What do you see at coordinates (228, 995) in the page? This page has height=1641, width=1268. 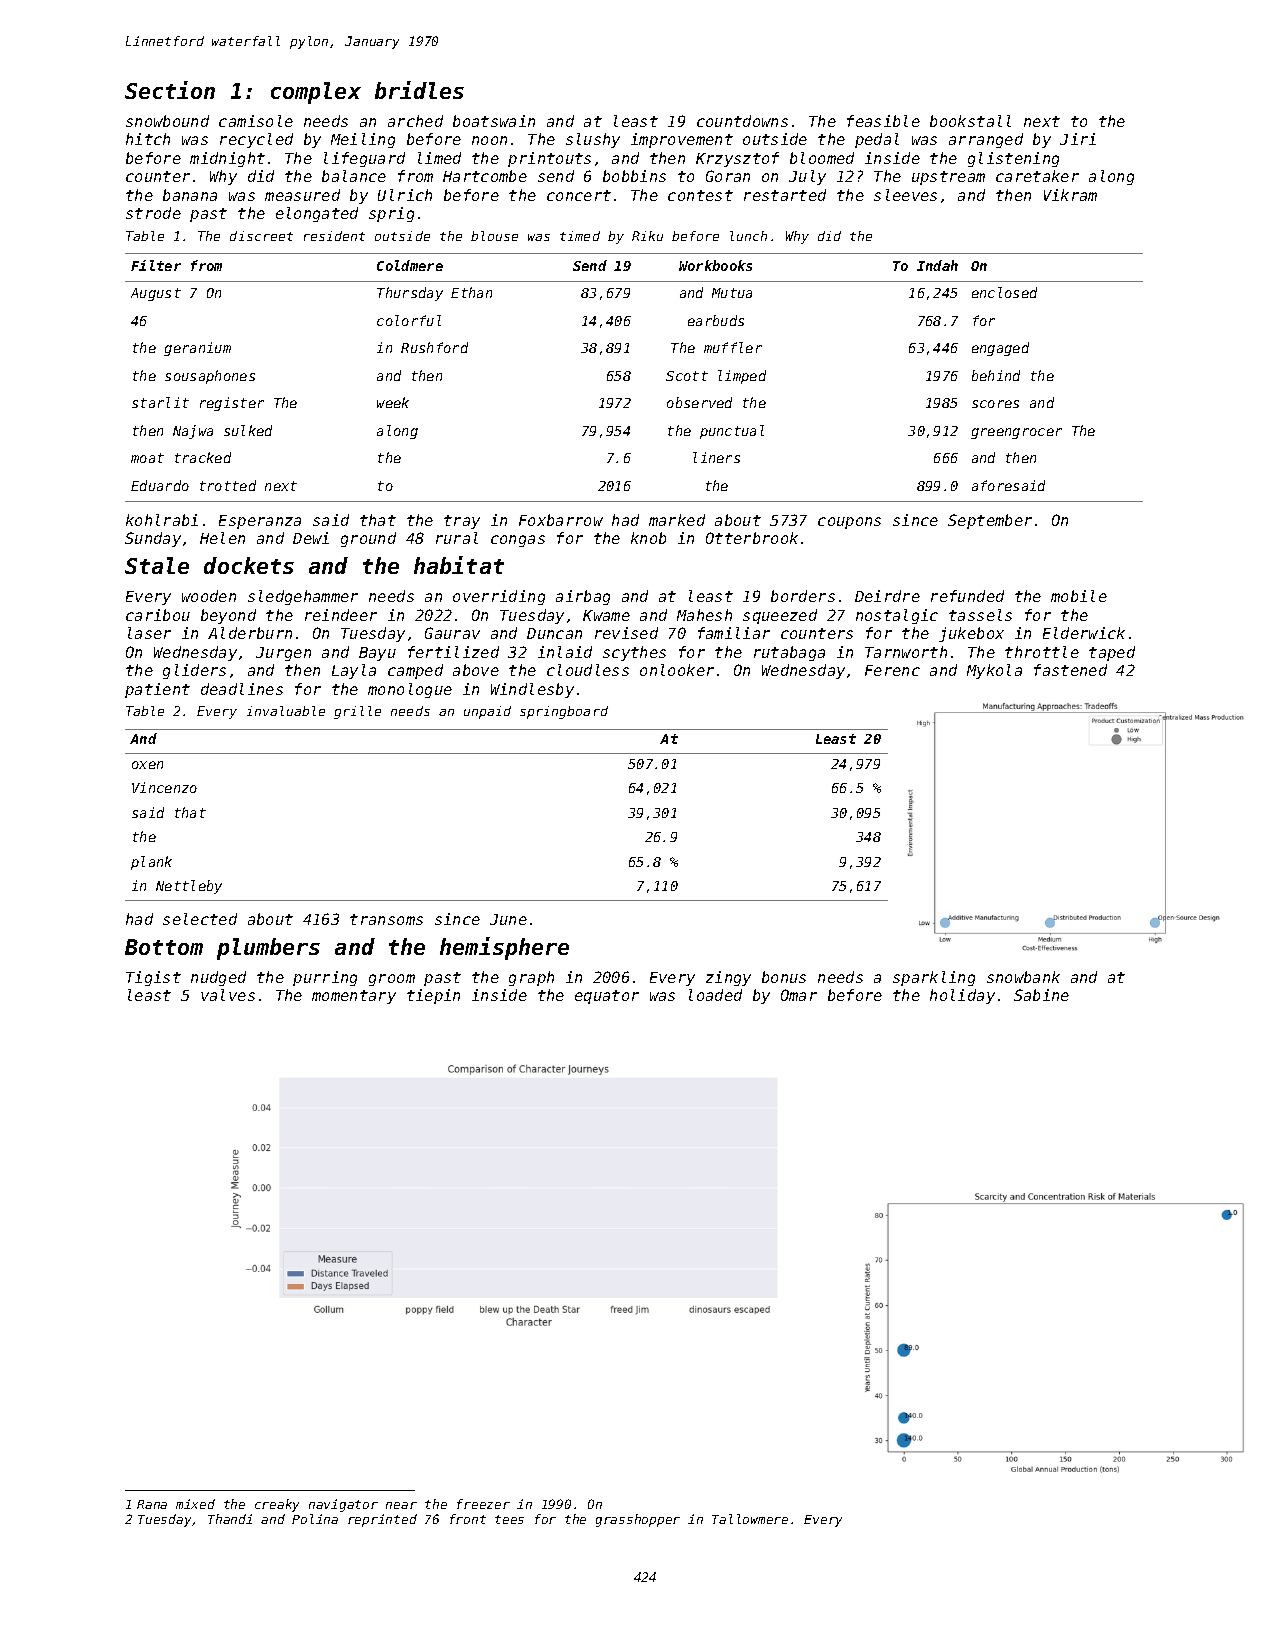 I see `valves` at bounding box center [228, 995].
